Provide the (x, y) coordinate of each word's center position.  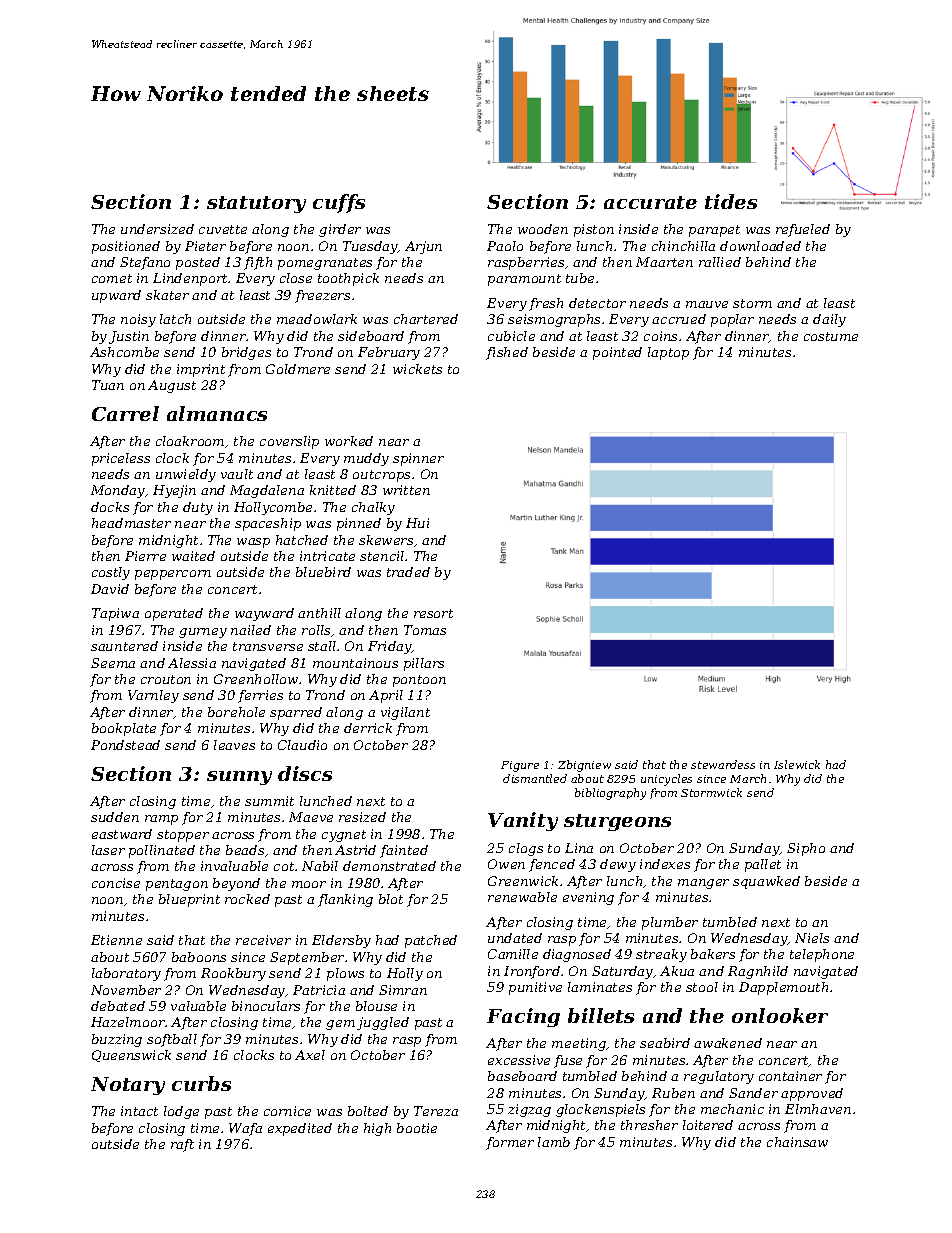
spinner (418, 459)
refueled (803, 230)
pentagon (177, 885)
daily (829, 320)
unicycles (666, 780)
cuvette (223, 229)
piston (594, 230)
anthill (319, 613)
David (110, 589)
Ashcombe (124, 352)
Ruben (673, 1093)
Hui (417, 523)
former (510, 1143)
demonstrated (389, 866)
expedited (300, 1129)
